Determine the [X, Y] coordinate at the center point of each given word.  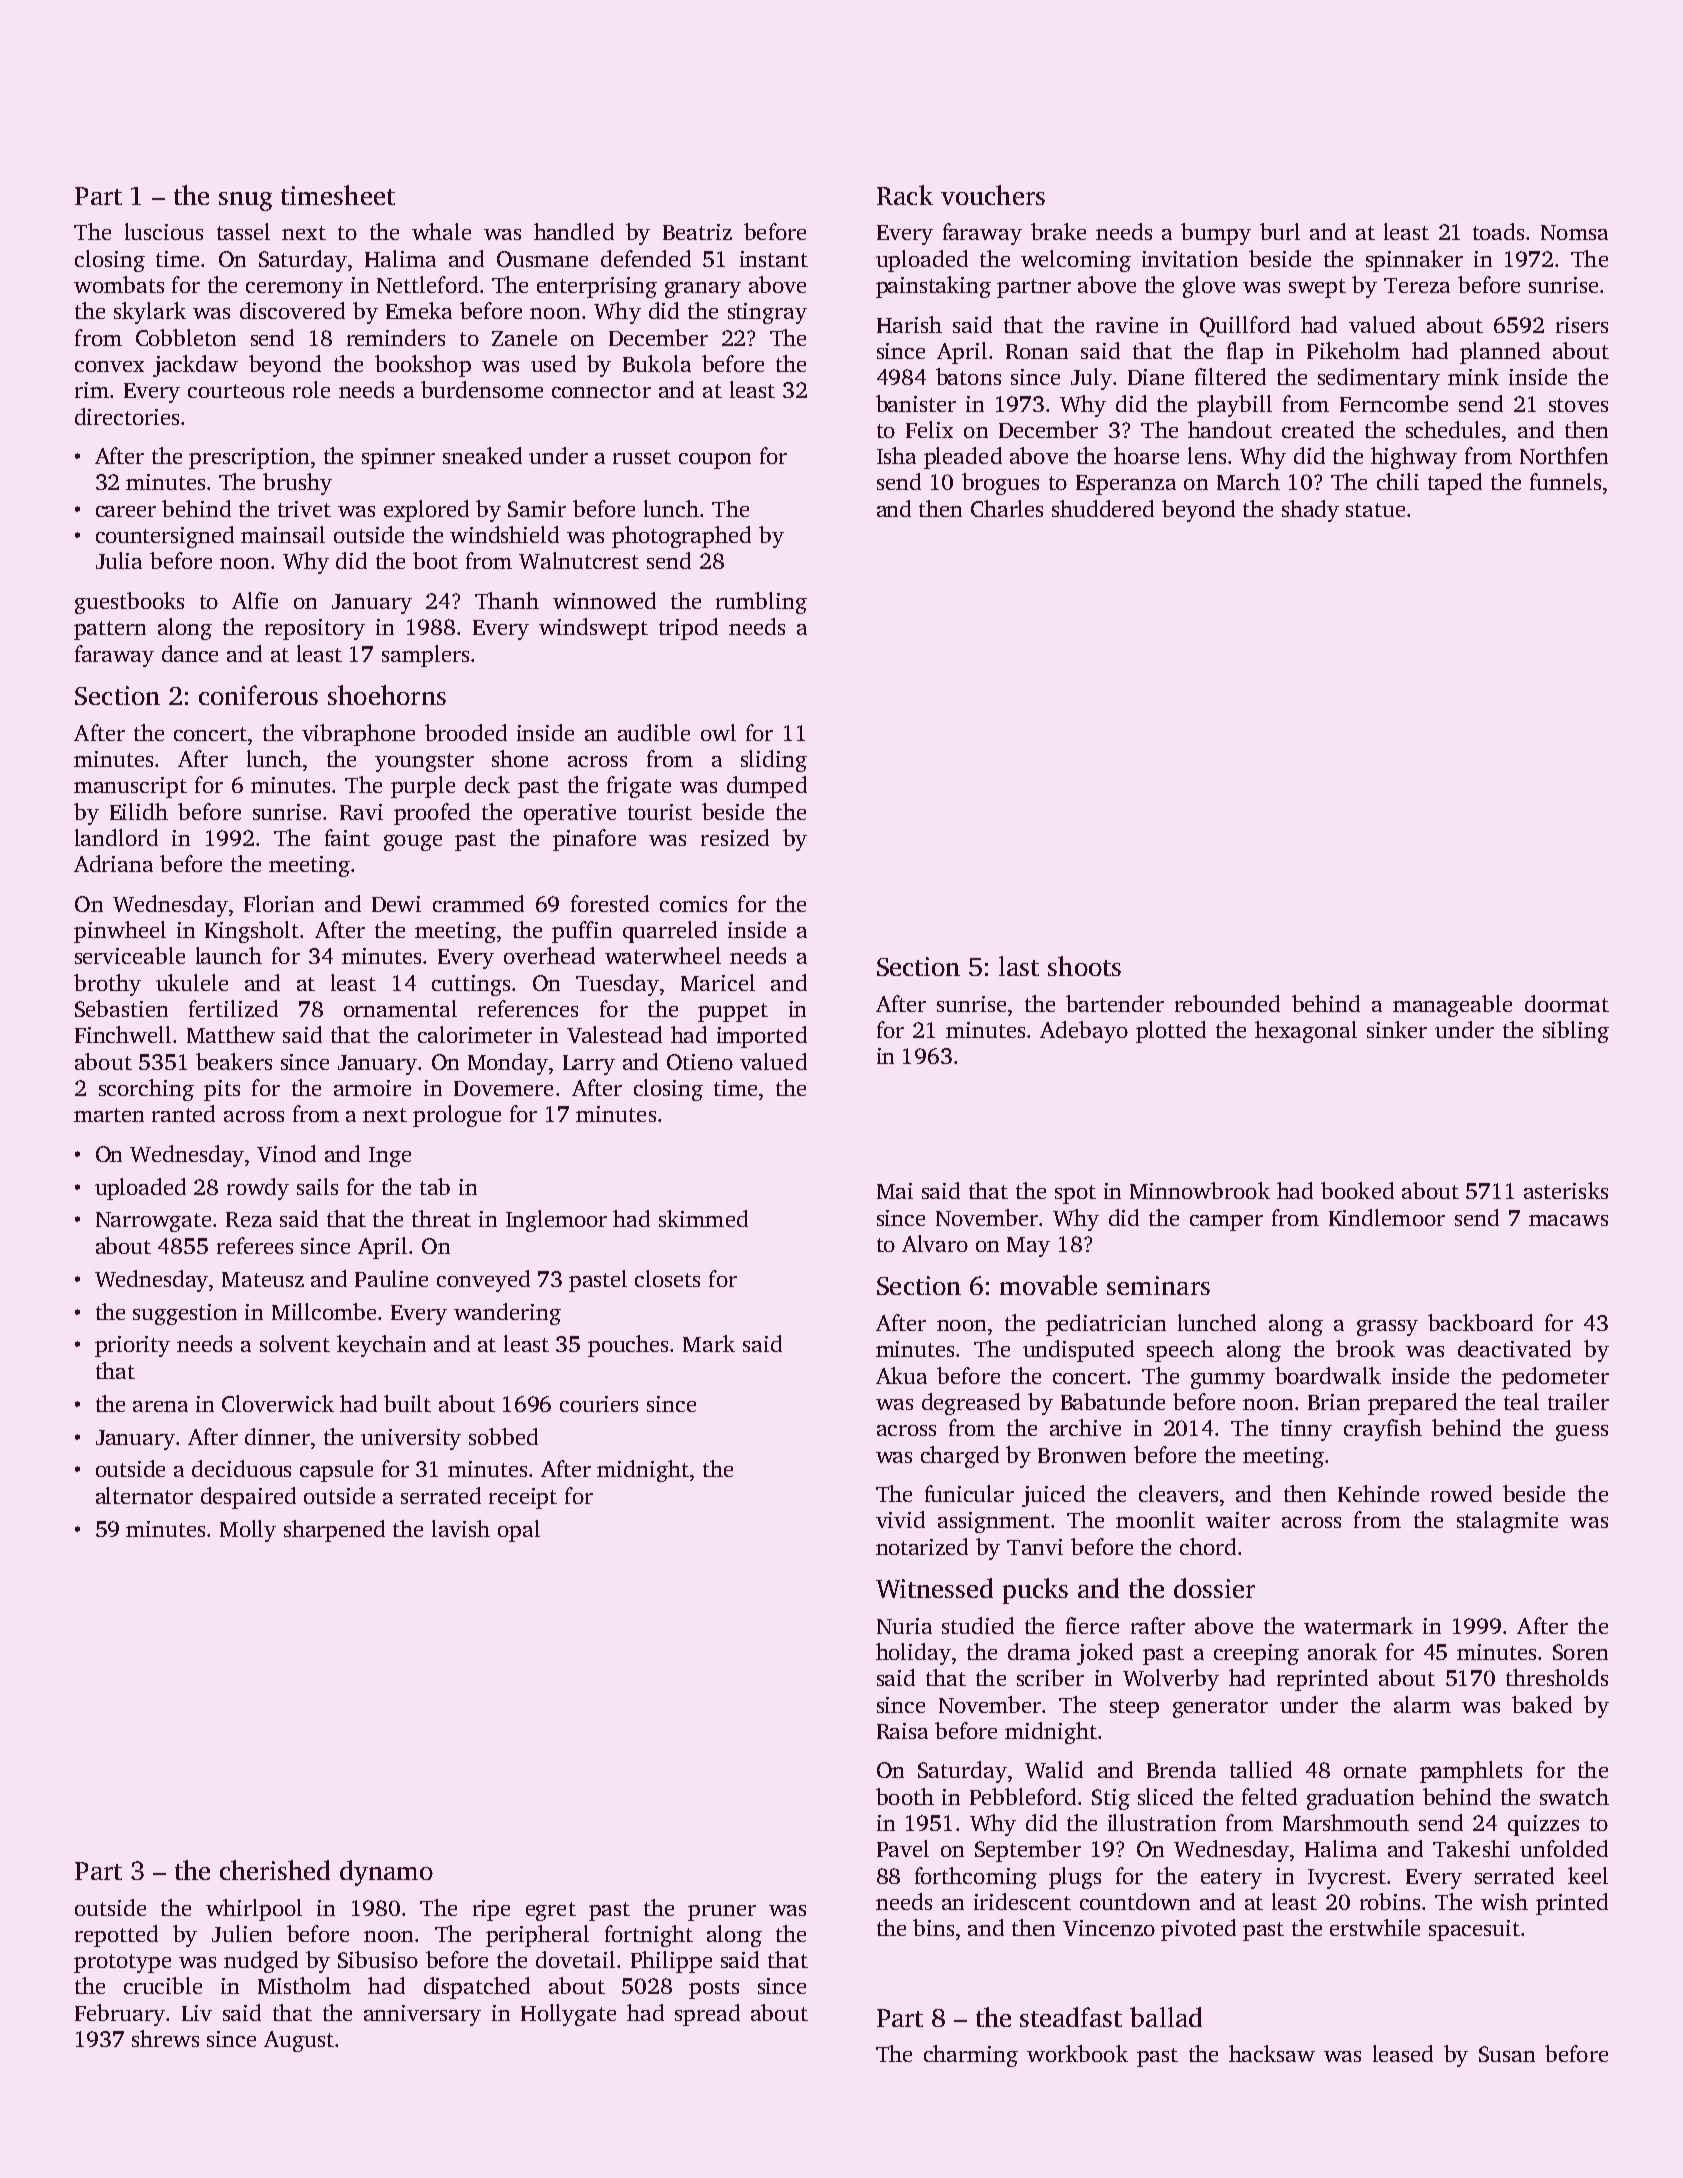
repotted [116, 1936]
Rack [905, 195]
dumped [767, 787]
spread [707, 2015]
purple [423, 787]
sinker [1397, 1029]
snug [245, 201]
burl [1280, 231]
